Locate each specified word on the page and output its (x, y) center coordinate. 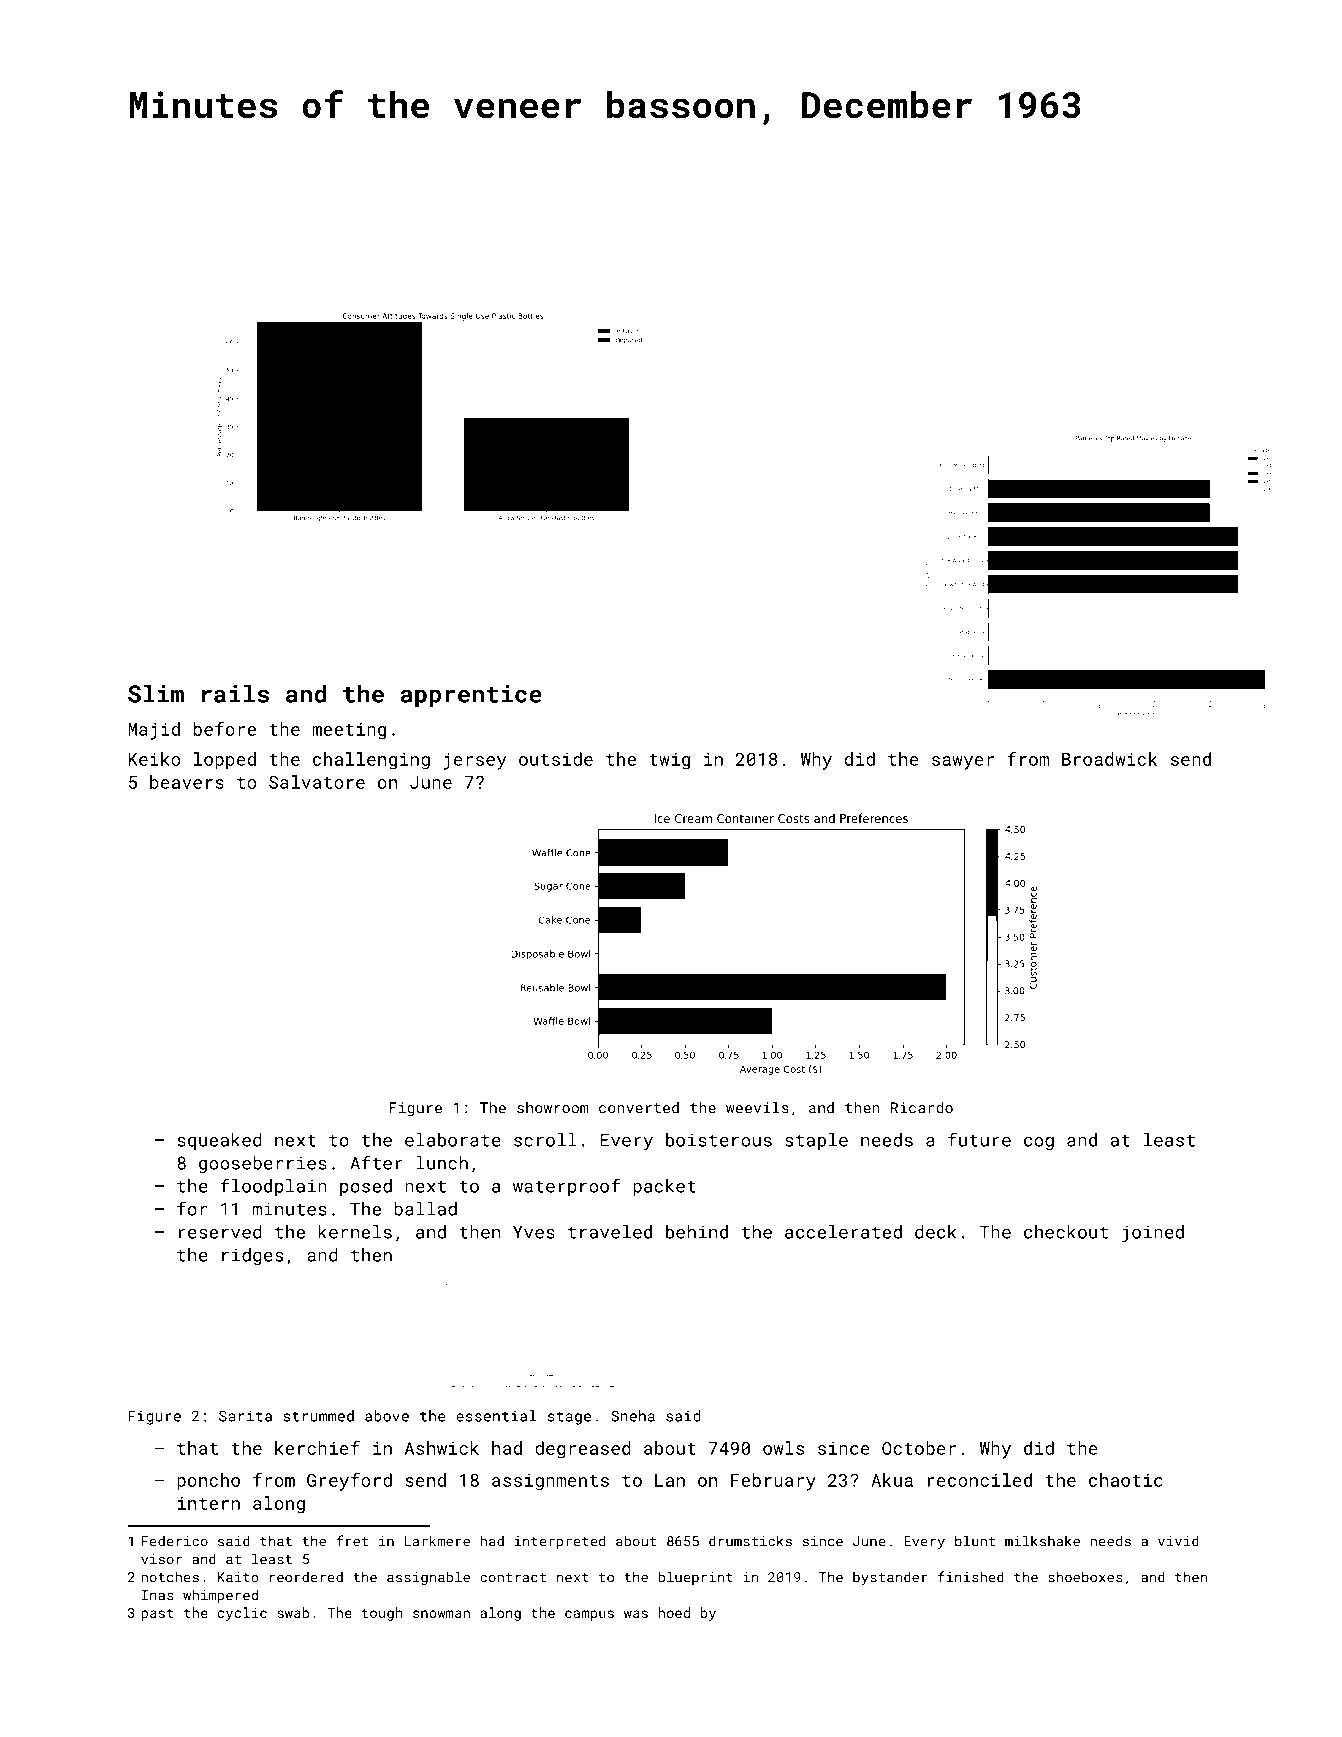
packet (664, 1187)
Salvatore (317, 782)
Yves (534, 1232)
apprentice (471, 696)
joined (1153, 1234)
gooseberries (263, 1164)
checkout (1066, 1232)
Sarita (245, 1416)
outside (556, 759)
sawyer (963, 763)
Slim (156, 693)
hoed (674, 1612)
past (157, 1614)
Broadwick (1109, 759)
